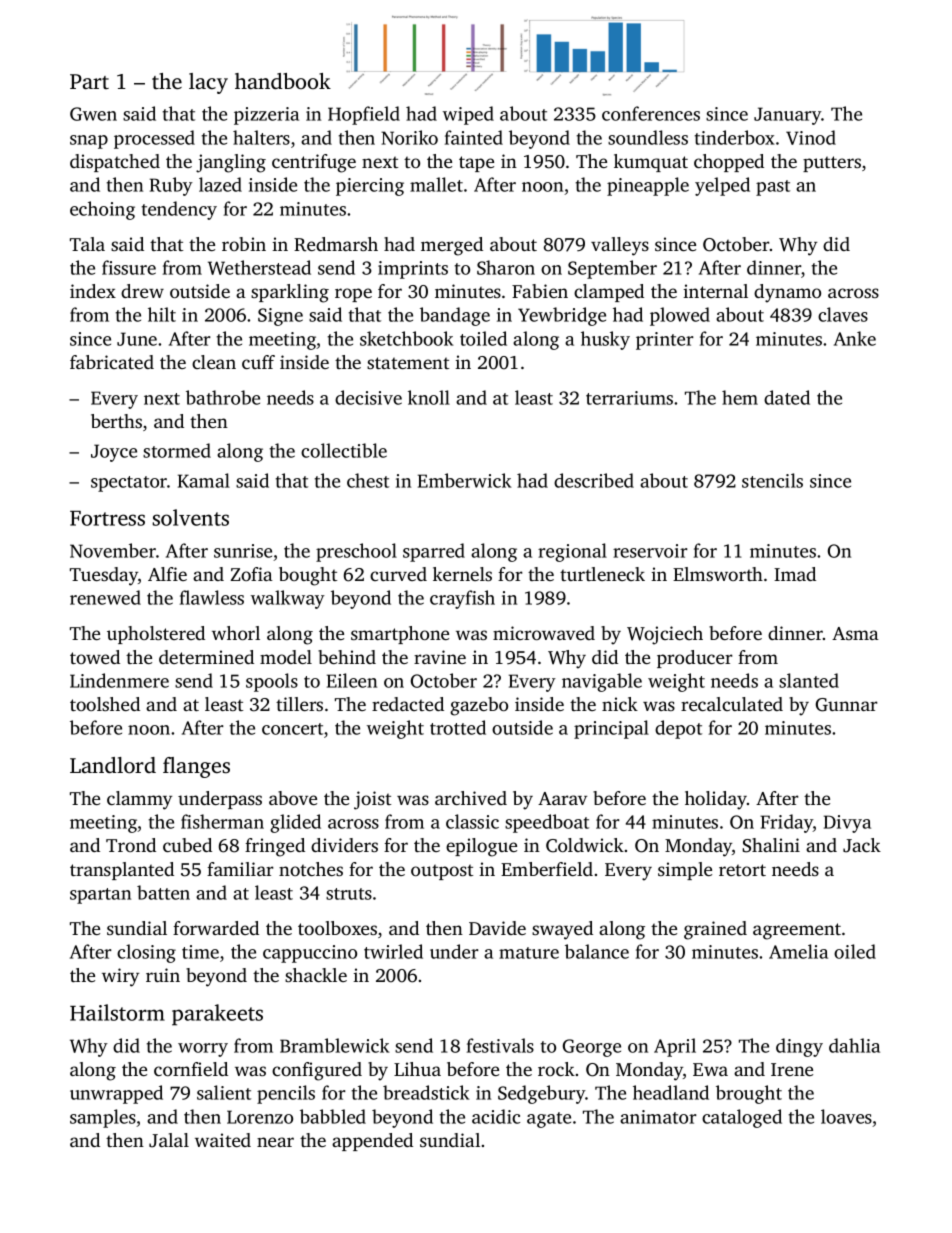 The width and height of the screenshot is (952, 1233). What do you see at coordinates (735, 137) in the screenshot?
I see `tinderbox` at bounding box center [735, 137].
